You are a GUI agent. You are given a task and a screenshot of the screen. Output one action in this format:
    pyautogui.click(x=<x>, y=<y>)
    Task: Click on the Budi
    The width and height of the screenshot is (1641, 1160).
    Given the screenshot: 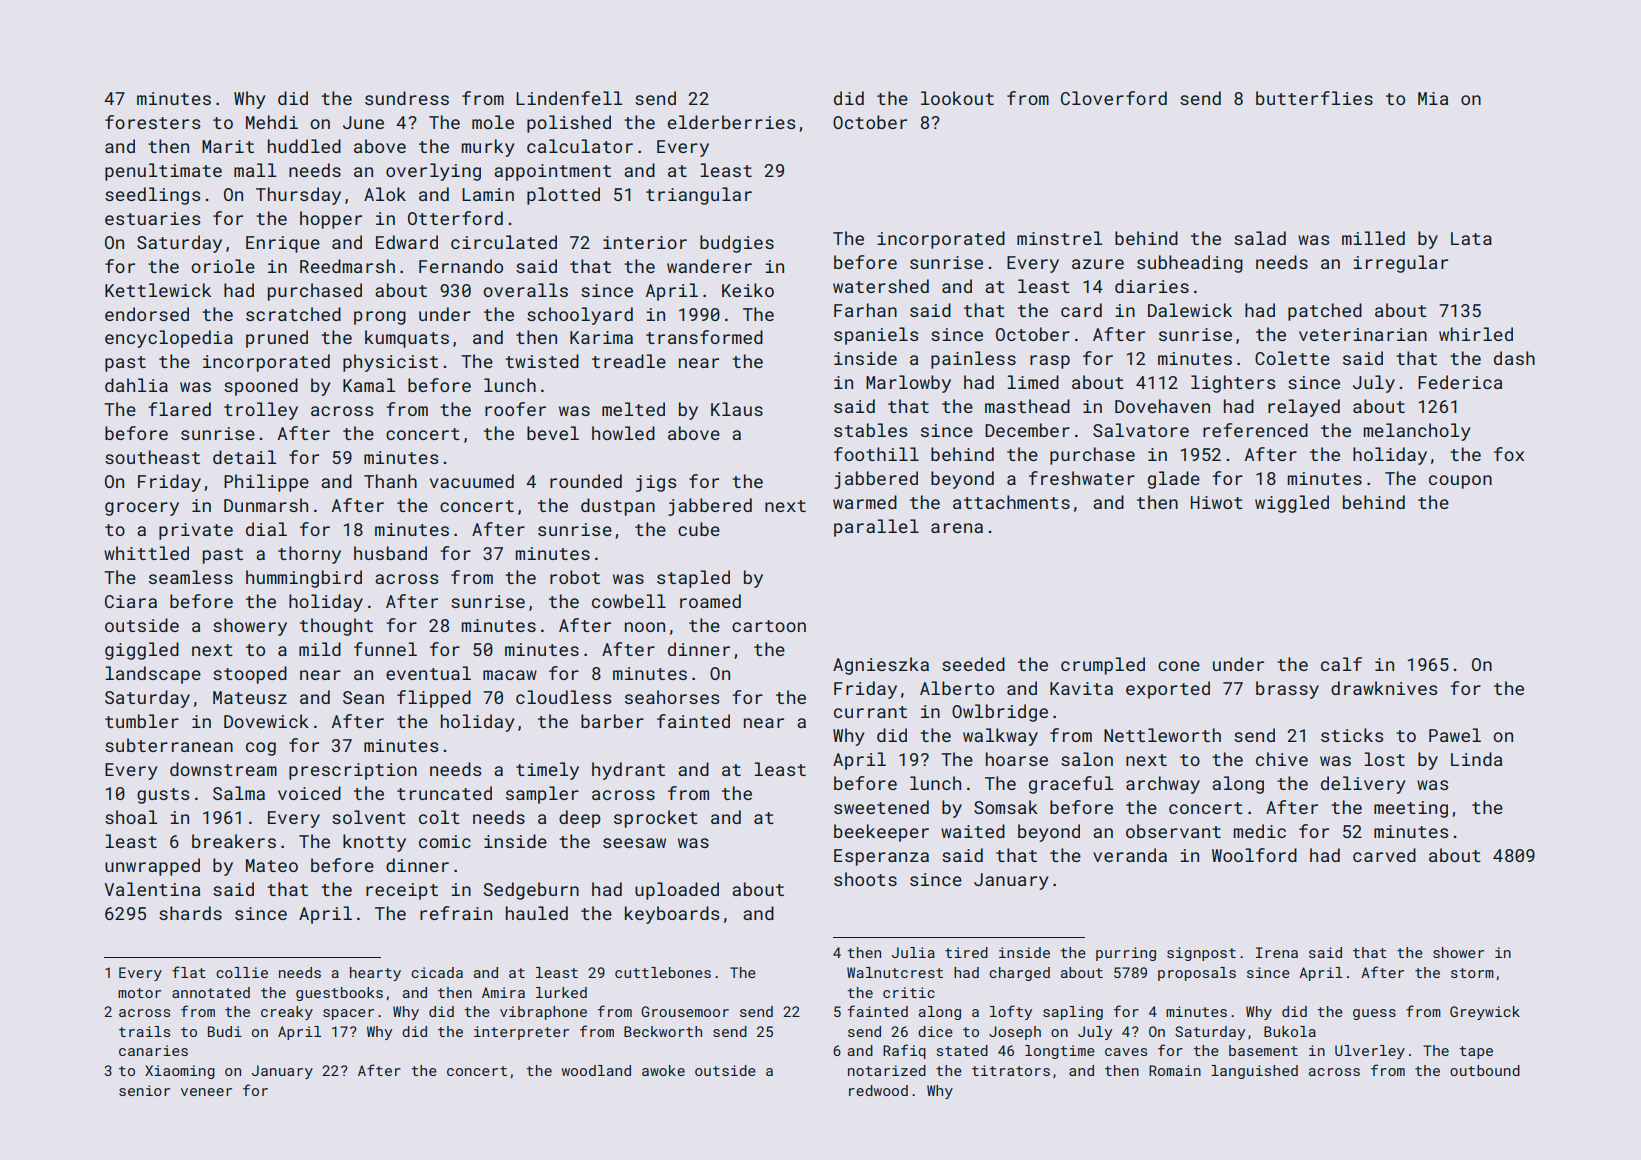 What is the action you would take?
    pyautogui.click(x=225, y=1031)
